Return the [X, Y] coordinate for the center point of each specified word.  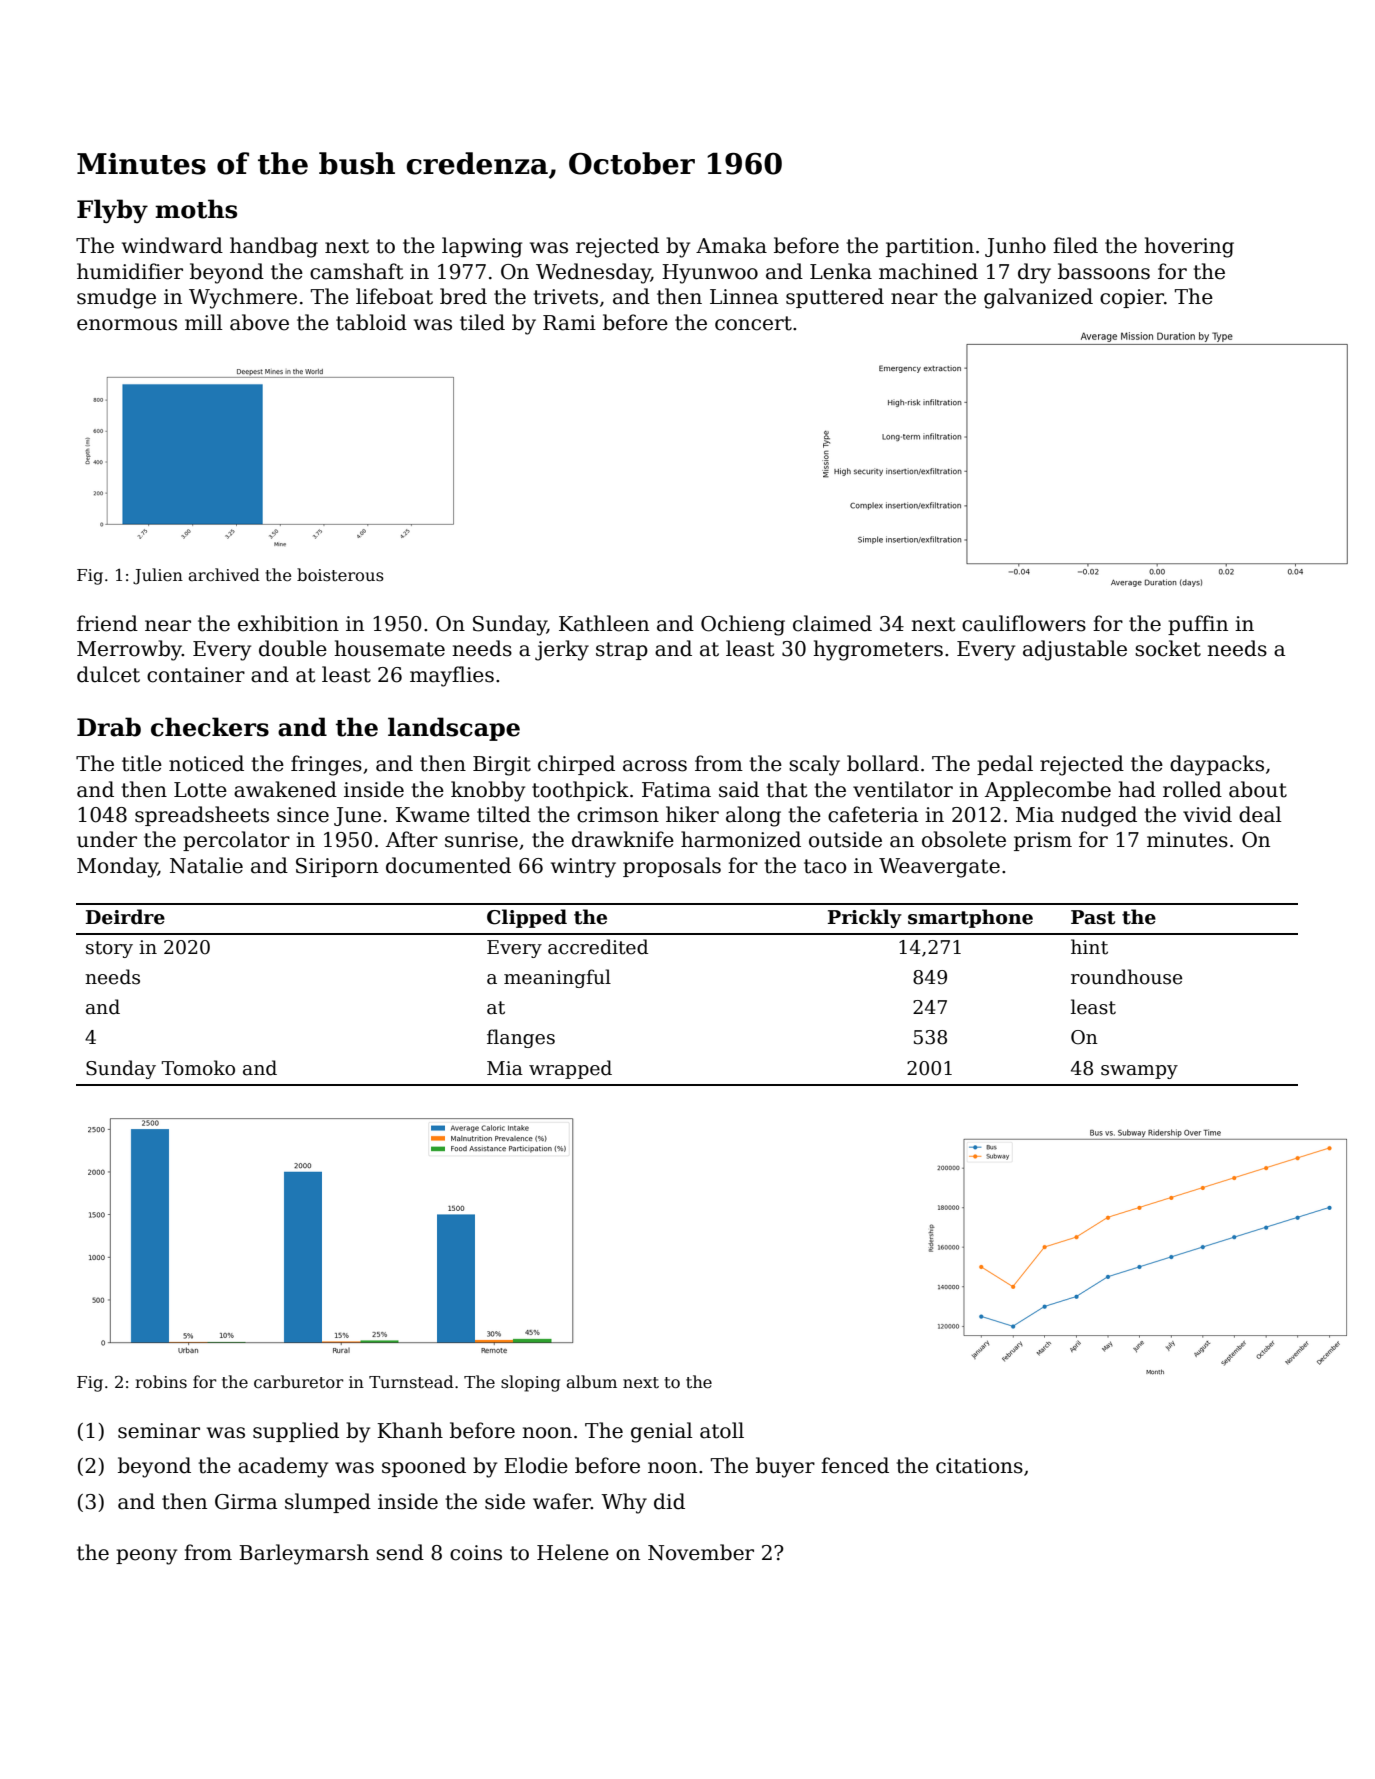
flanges [521, 1038]
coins [476, 1553]
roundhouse [1126, 977]
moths [196, 209]
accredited [598, 947]
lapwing [482, 247]
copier [1132, 298]
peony [146, 1557]
